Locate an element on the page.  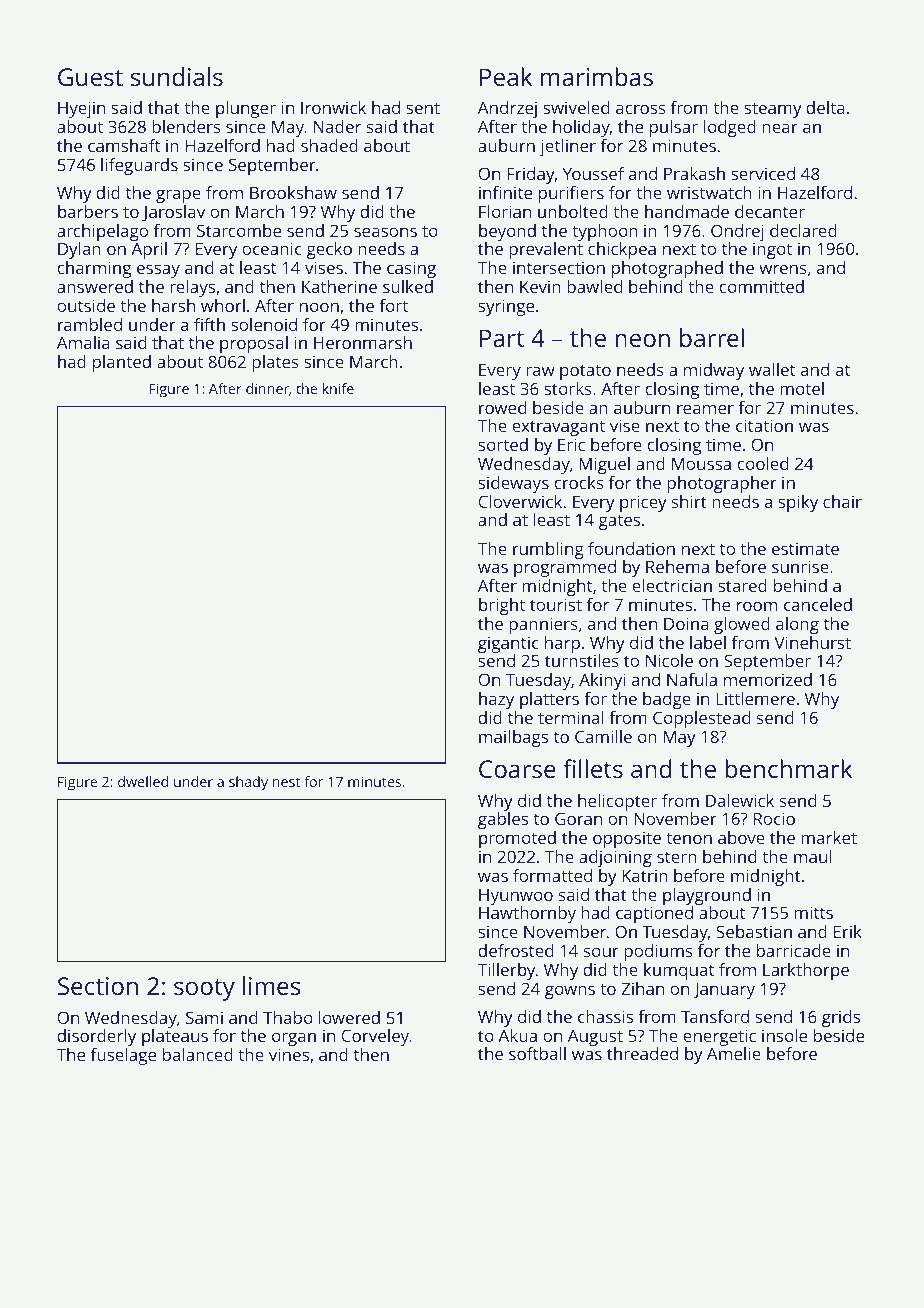
softball is located at coordinates (537, 1053).
